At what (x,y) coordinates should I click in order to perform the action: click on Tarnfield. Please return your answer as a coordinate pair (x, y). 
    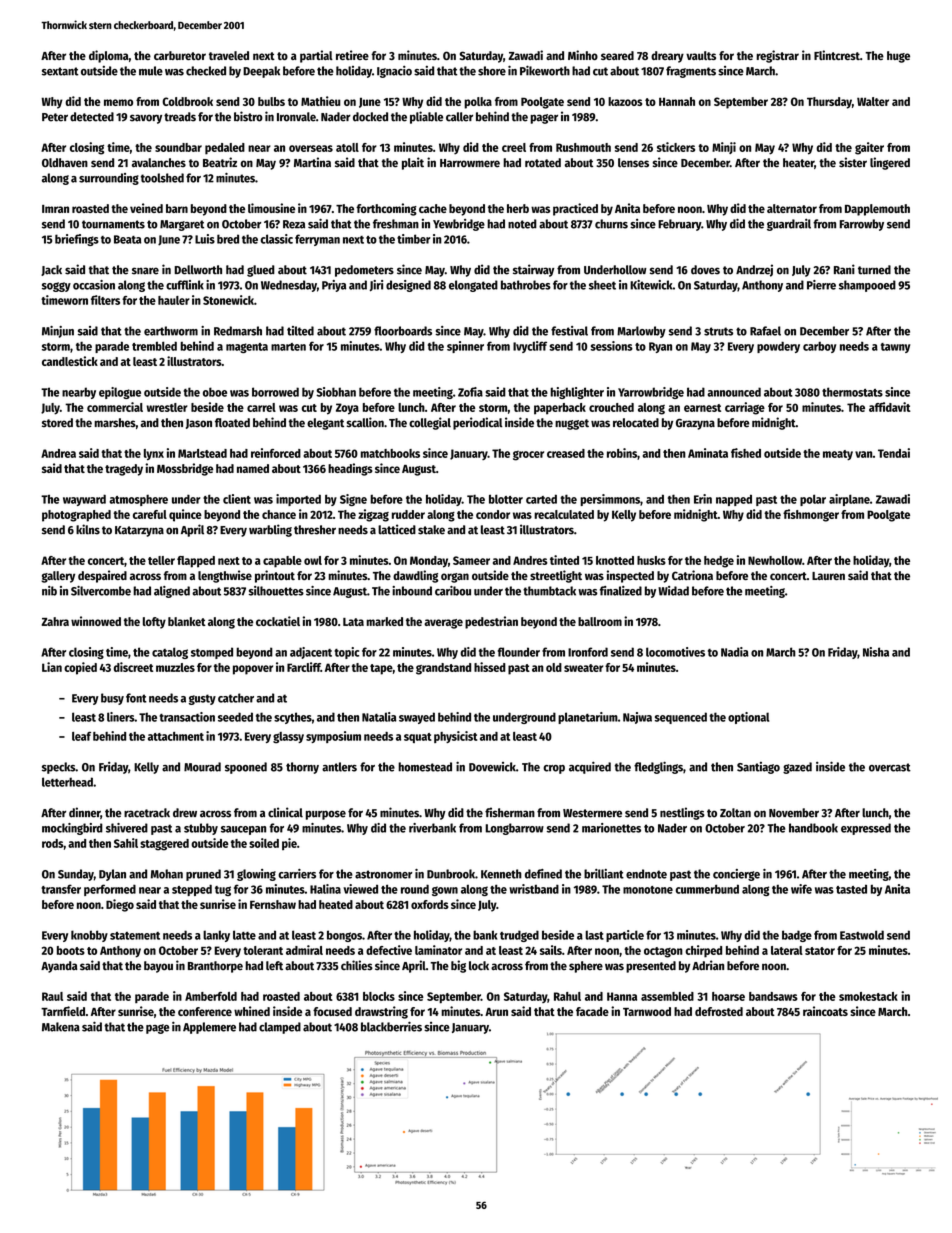
    Looking at the image, I should click on (63, 1011).
